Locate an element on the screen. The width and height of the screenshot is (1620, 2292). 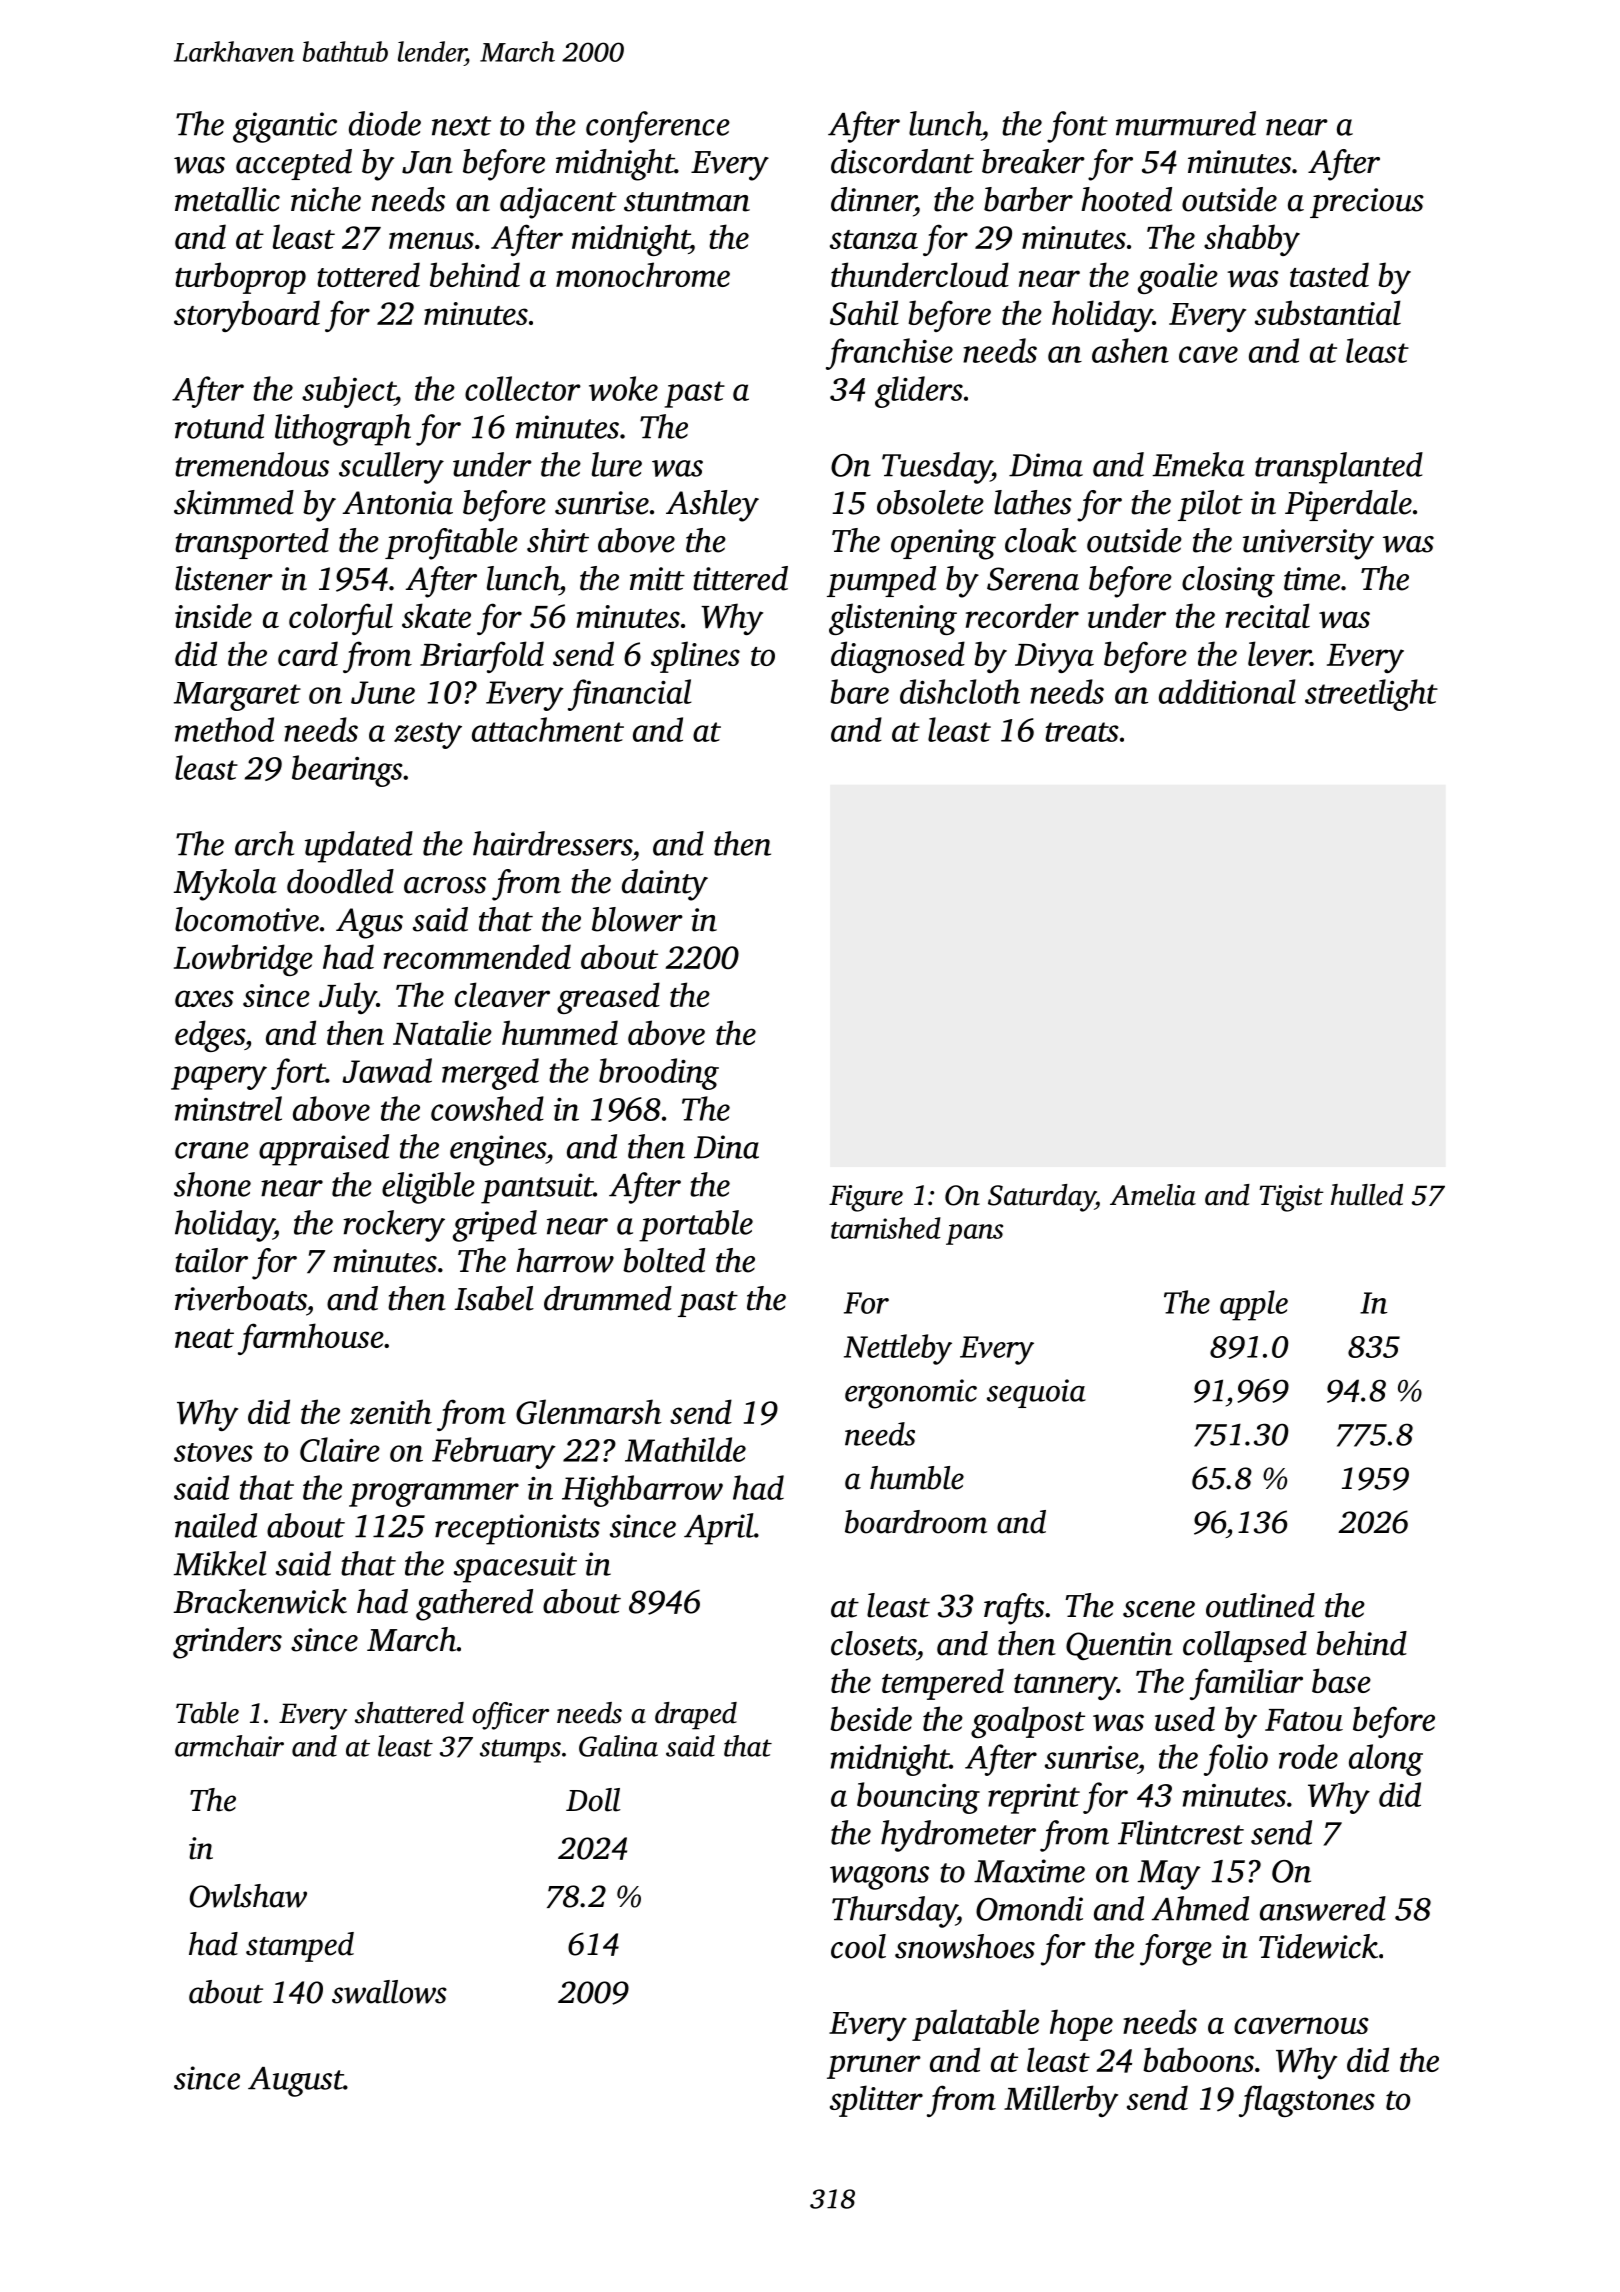
precious is located at coordinates (1367, 203).
